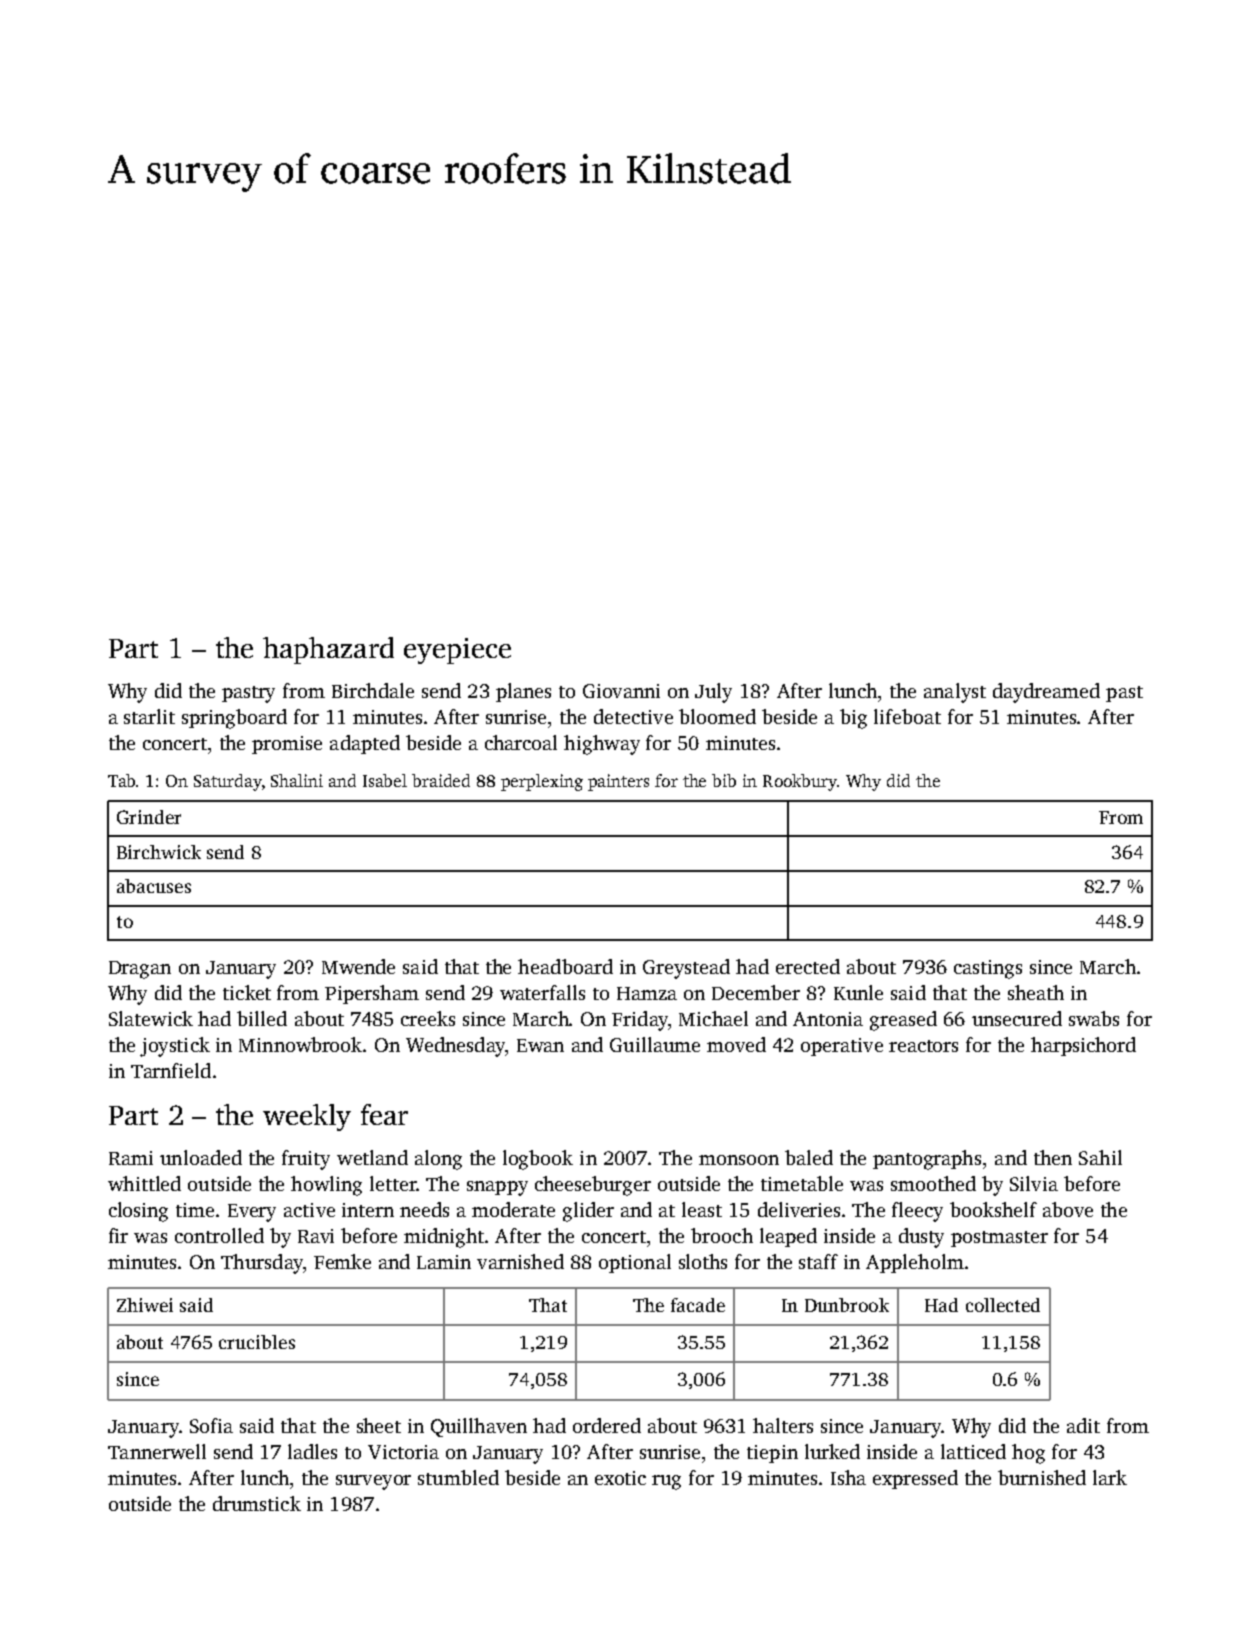  What do you see at coordinates (955, 693) in the image?
I see `analyst` at bounding box center [955, 693].
